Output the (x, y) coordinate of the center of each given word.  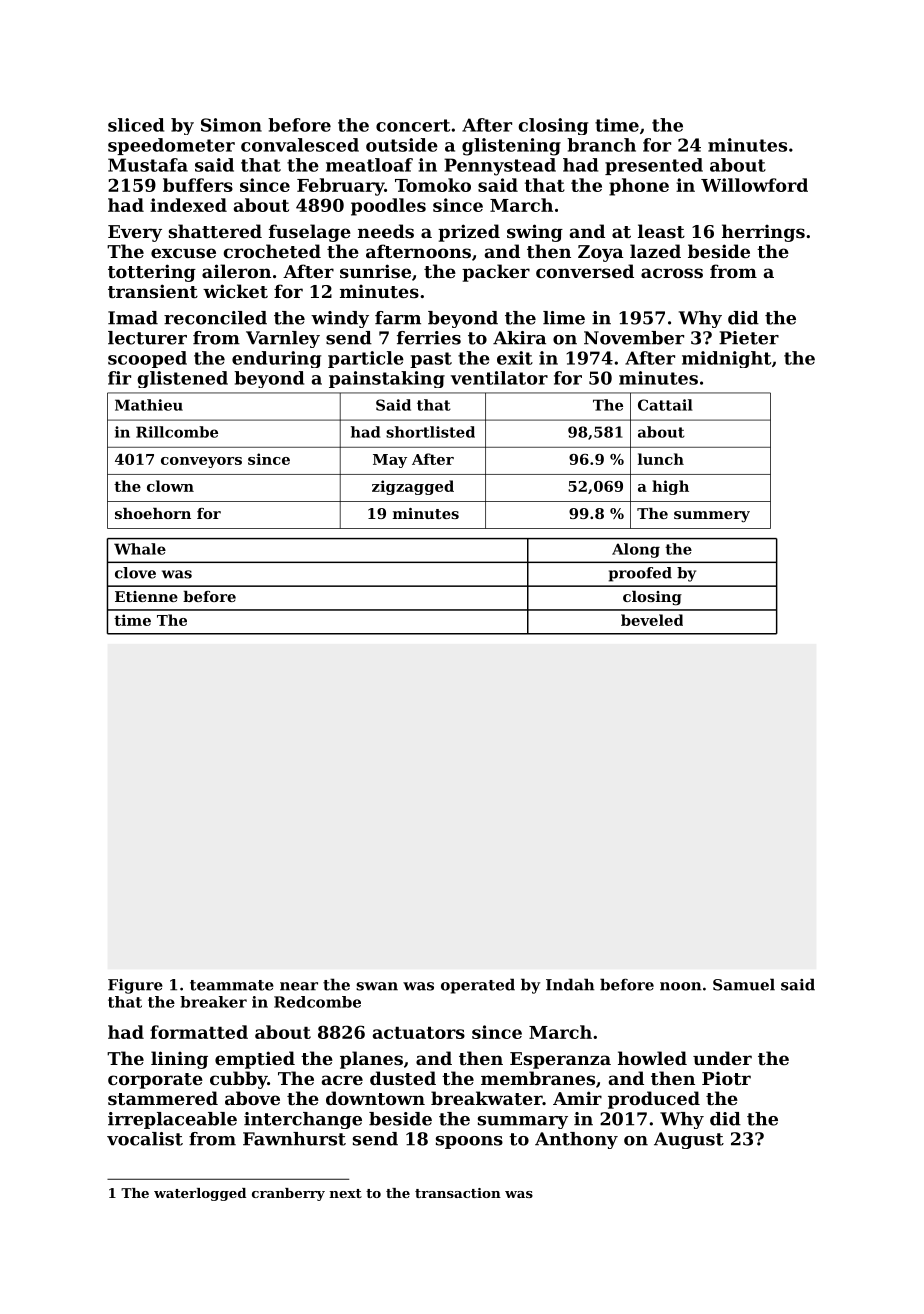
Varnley (283, 339)
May (390, 461)
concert (413, 125)
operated (478, 986)
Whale (140, 549)
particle (366, 359)
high (670, 487)
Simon (231, 125)
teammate (232, 985)
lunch (661, 459)
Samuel (744, 984)
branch (601, 145)
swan (377, 986)
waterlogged (200, 1194)
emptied (255, 1060)
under (722, 1058)
